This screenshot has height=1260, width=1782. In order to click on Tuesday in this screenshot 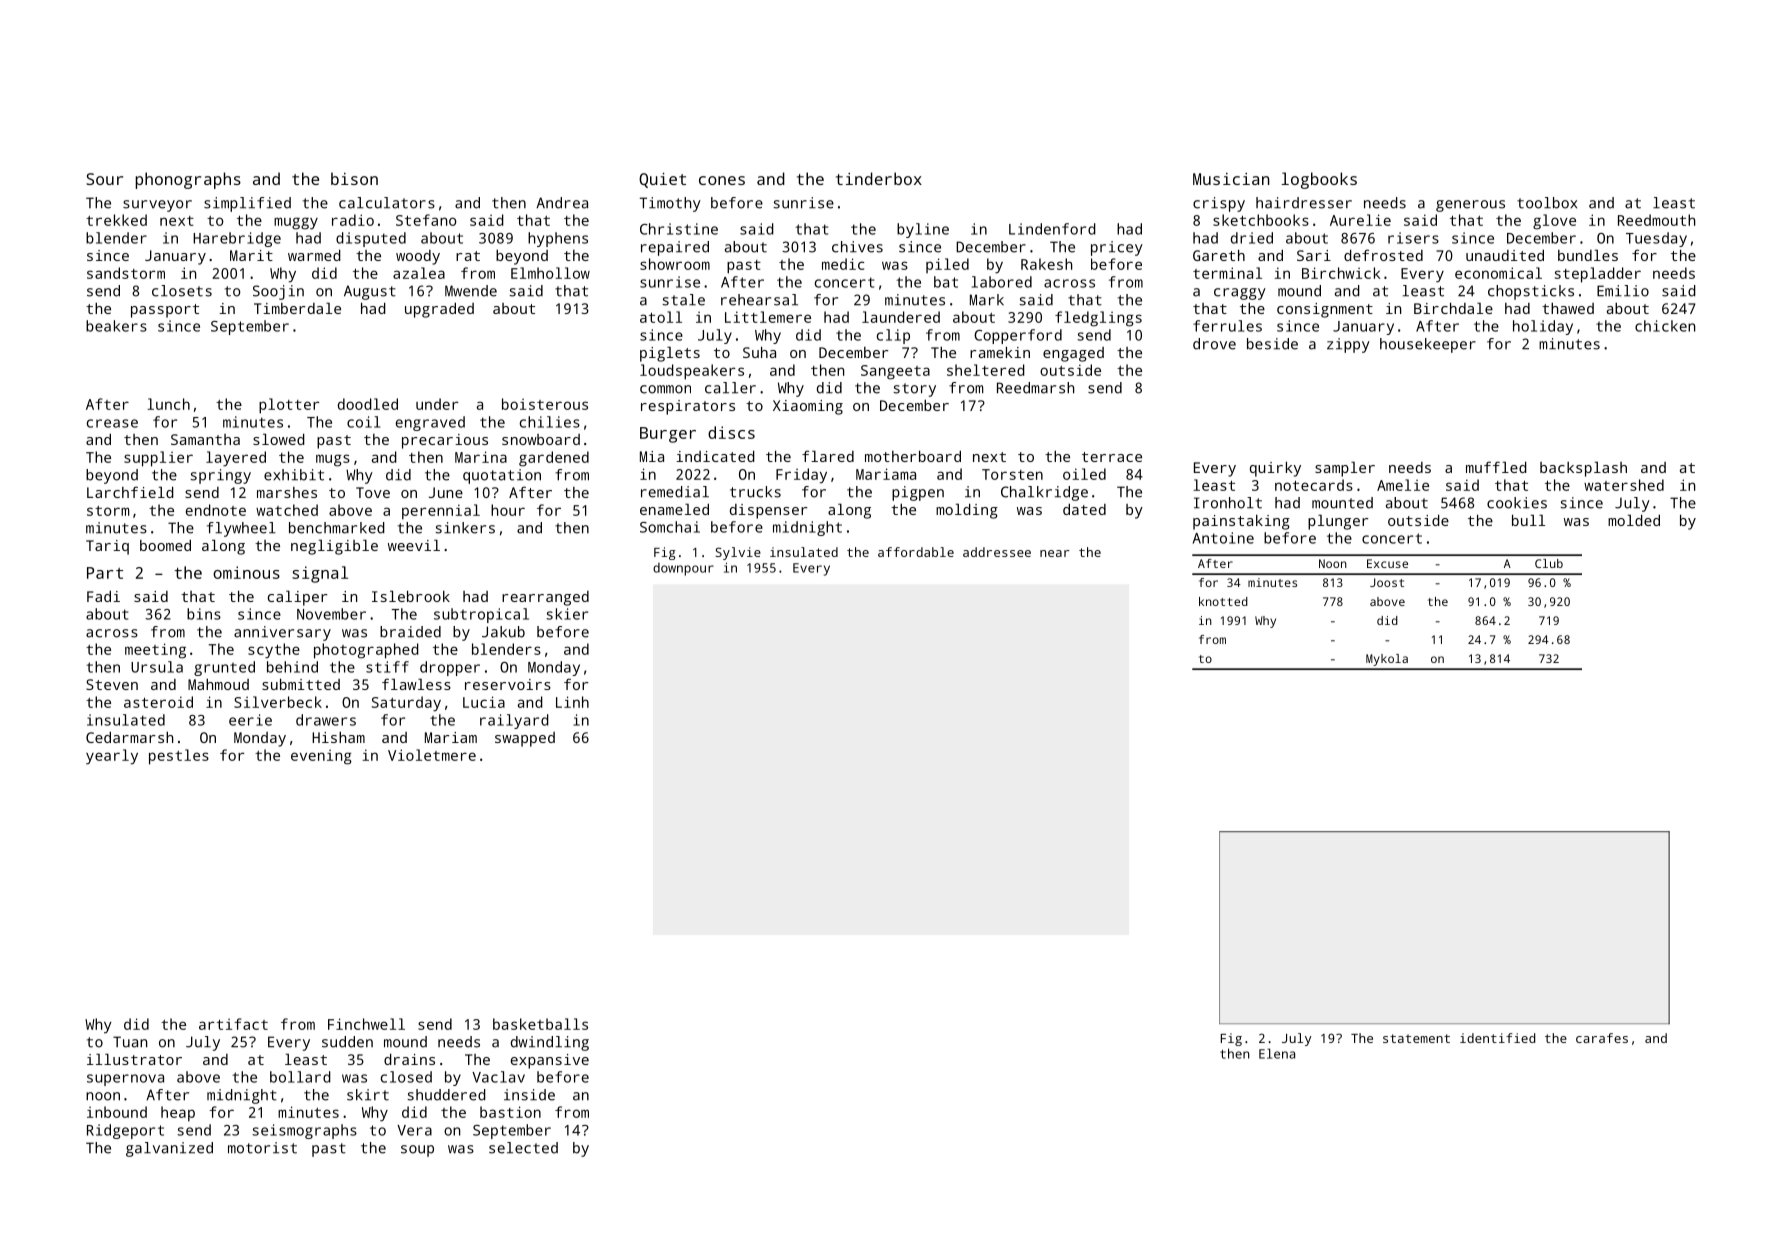, I will do `click(1656, 239)`.
